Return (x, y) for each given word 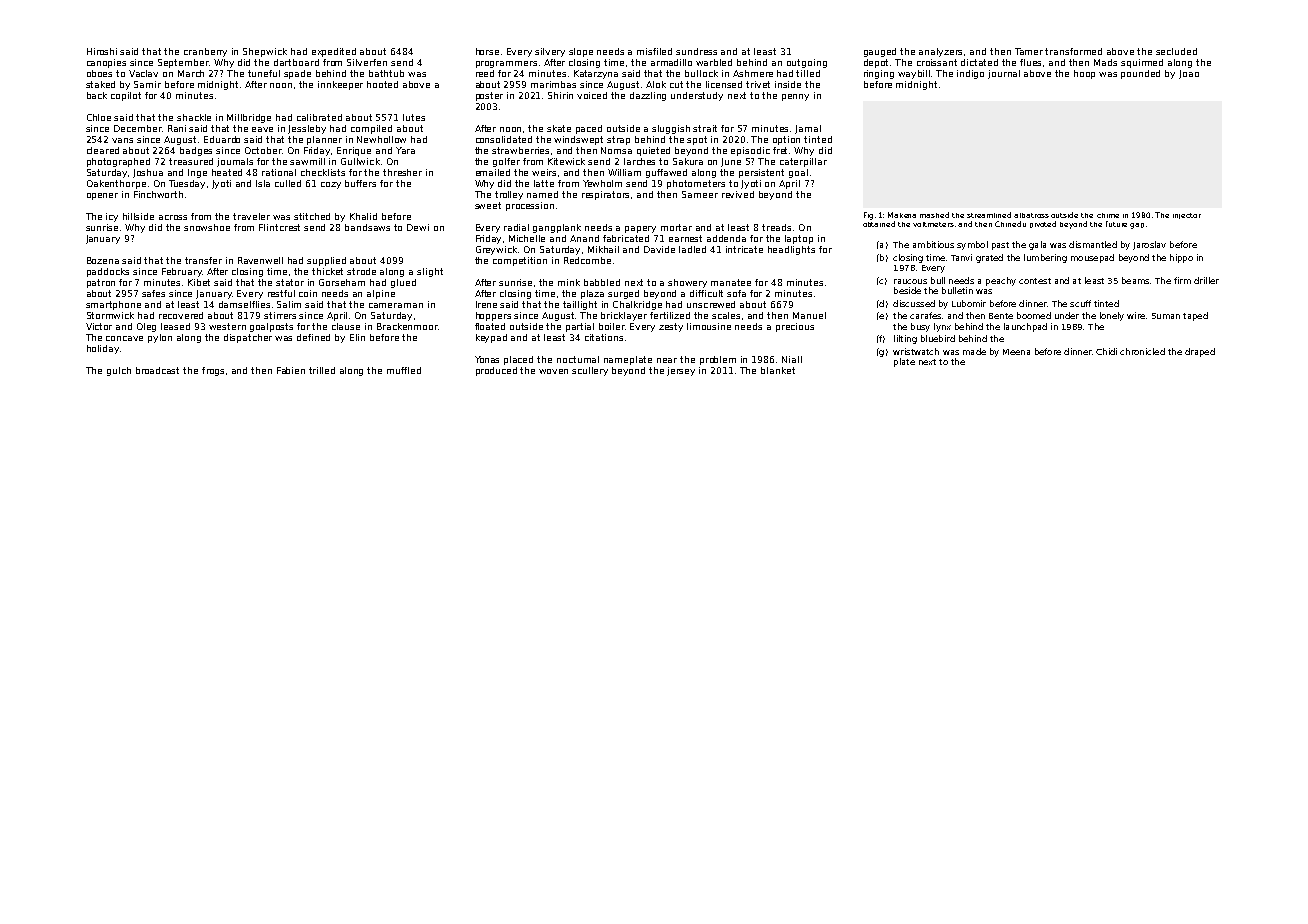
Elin (357, 337)
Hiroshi (102, 51)
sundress (696, 51)
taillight (580, 305)
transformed (1073, 51)
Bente (1001, 316)
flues (1030, 62)
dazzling (648, 96)
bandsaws (367, 227)
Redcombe (587, 260)
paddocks (108, 272)
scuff (1080, 303)
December (138, 128)
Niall (792, 359)
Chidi (1106, 351)
